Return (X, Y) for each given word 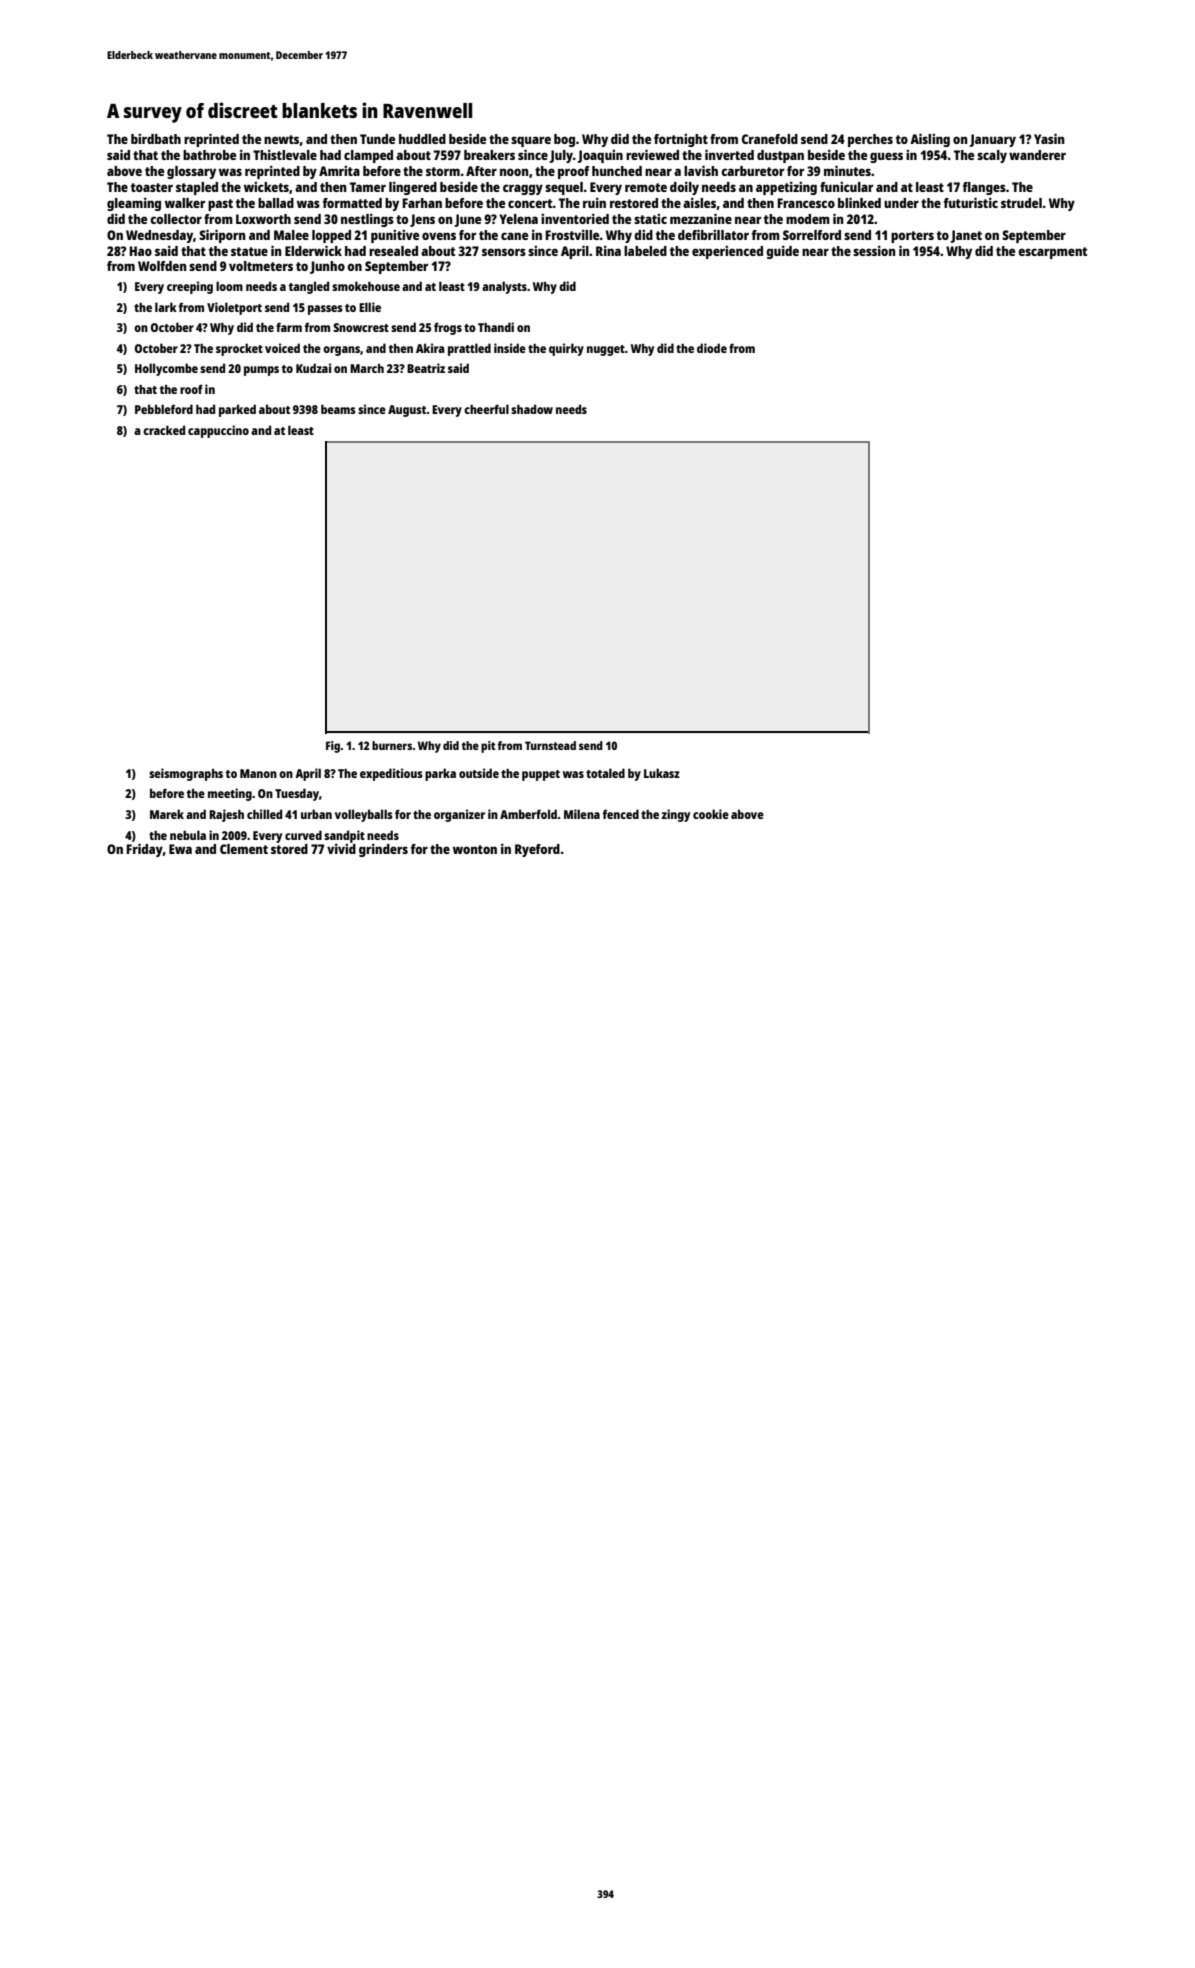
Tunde (377, 139)
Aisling (930, 140)
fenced (620, 814)
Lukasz (662, 773)
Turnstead (550, 745)
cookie (711, 814)
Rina (608, 251)
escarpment (1052, 253)
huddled (422, 139)
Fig (333, 747)
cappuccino (218, 431)
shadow (532, 409)
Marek (167, 814)
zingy (676, 815)
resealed (393, 251)
